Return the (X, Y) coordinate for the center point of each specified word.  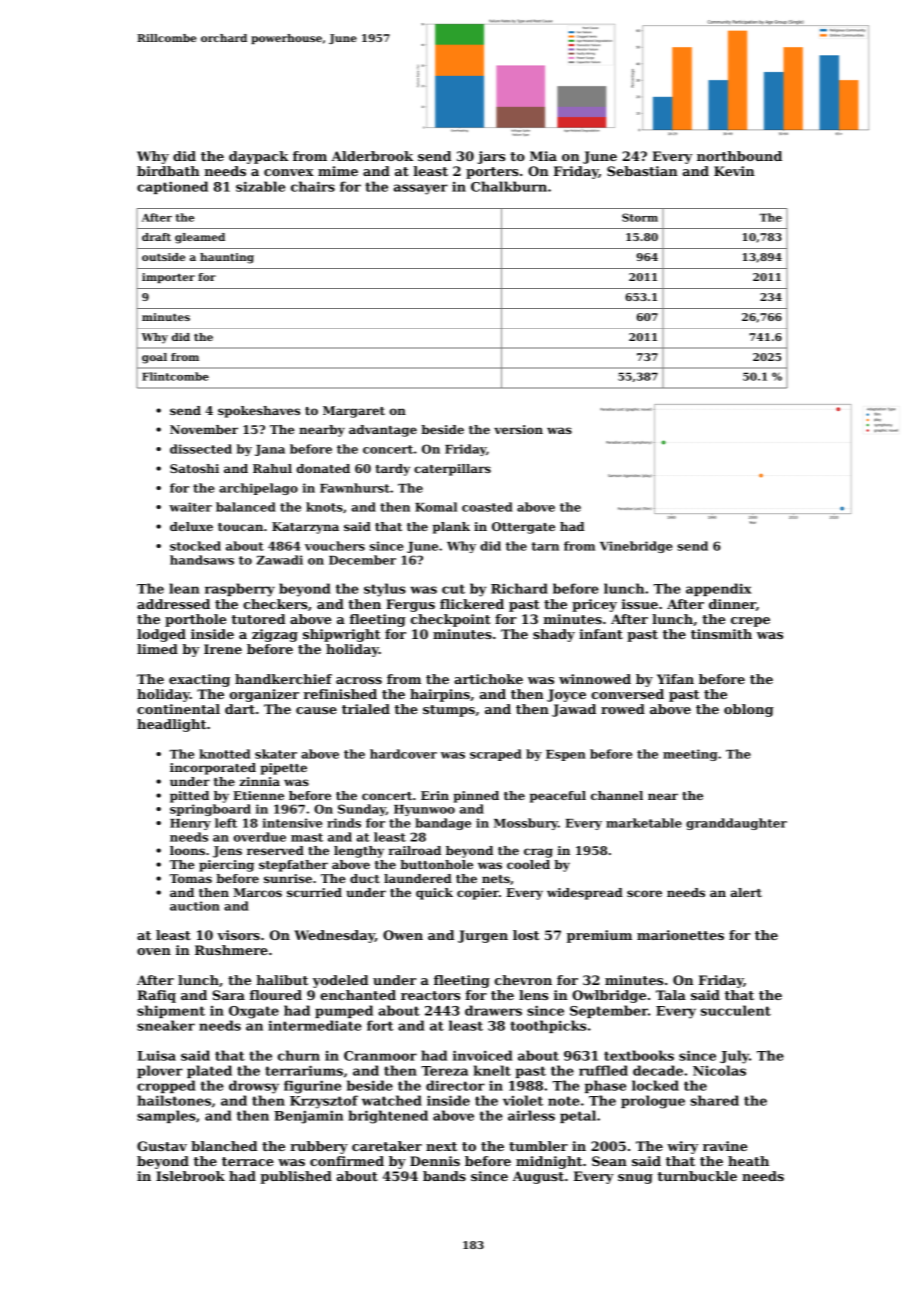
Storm (640, 217)
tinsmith (721, 634)
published (296, 1177)
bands (444, 1176)
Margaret (354, 412)
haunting (227, 258)
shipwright (341, 635)
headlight (171, 725)
